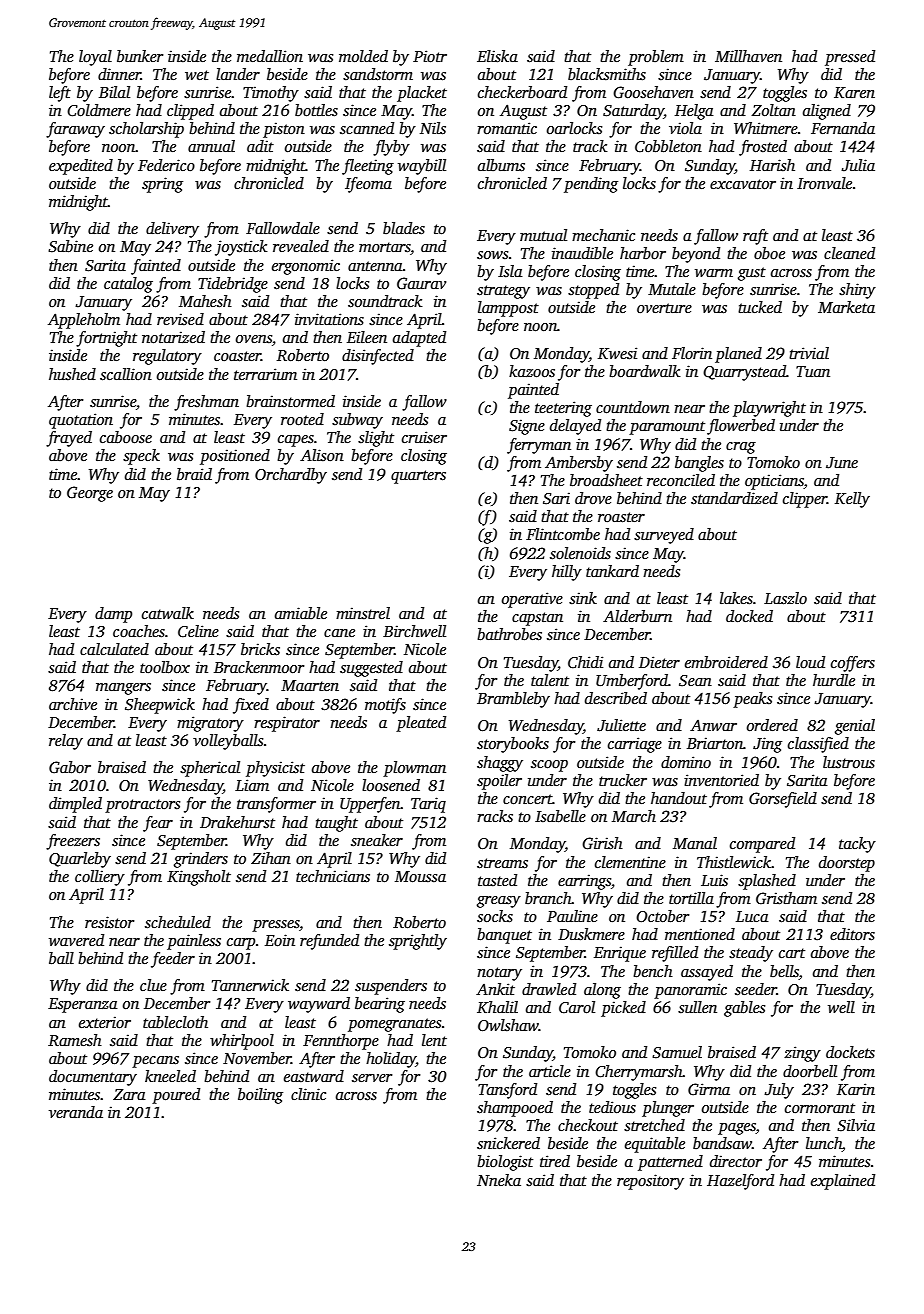  I want to click on Esperanza, so click(83, 1005).
